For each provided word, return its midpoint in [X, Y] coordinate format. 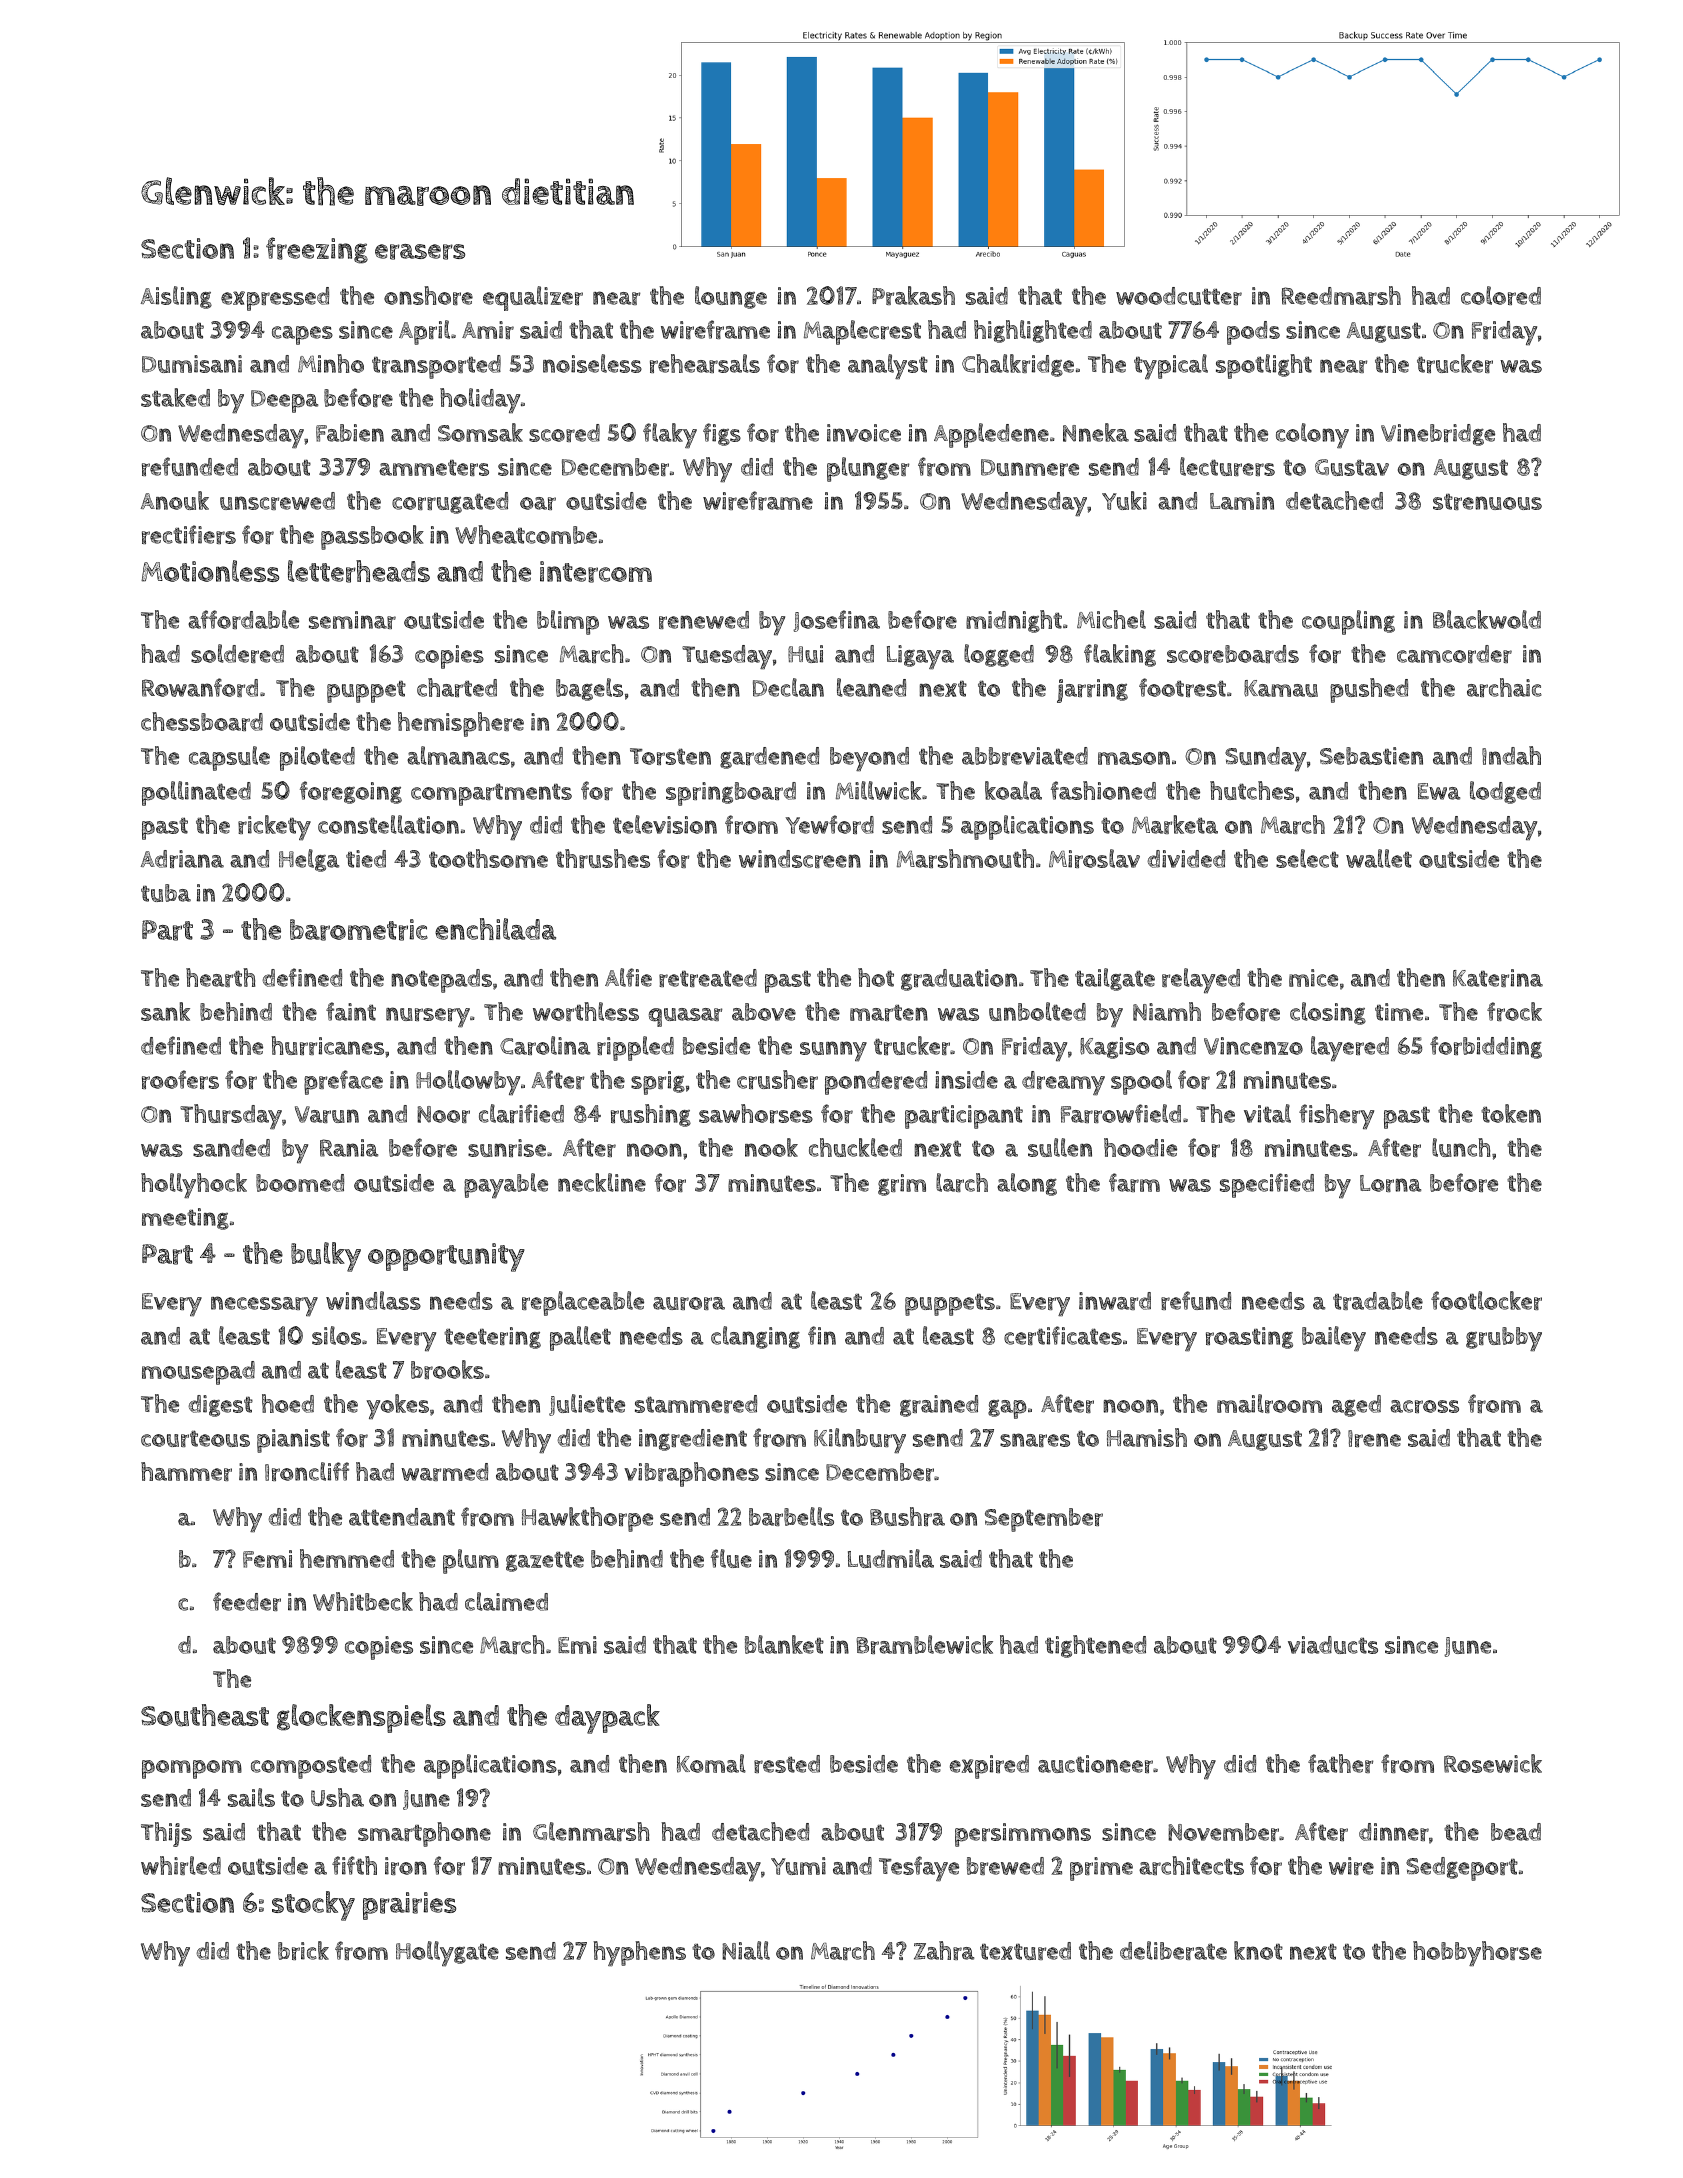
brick [303, 1950]
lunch [1461, 1147]
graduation [959, 980]
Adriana [182, 859]
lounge [731, 297]
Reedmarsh [1341, 295]
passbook [372, 537]
